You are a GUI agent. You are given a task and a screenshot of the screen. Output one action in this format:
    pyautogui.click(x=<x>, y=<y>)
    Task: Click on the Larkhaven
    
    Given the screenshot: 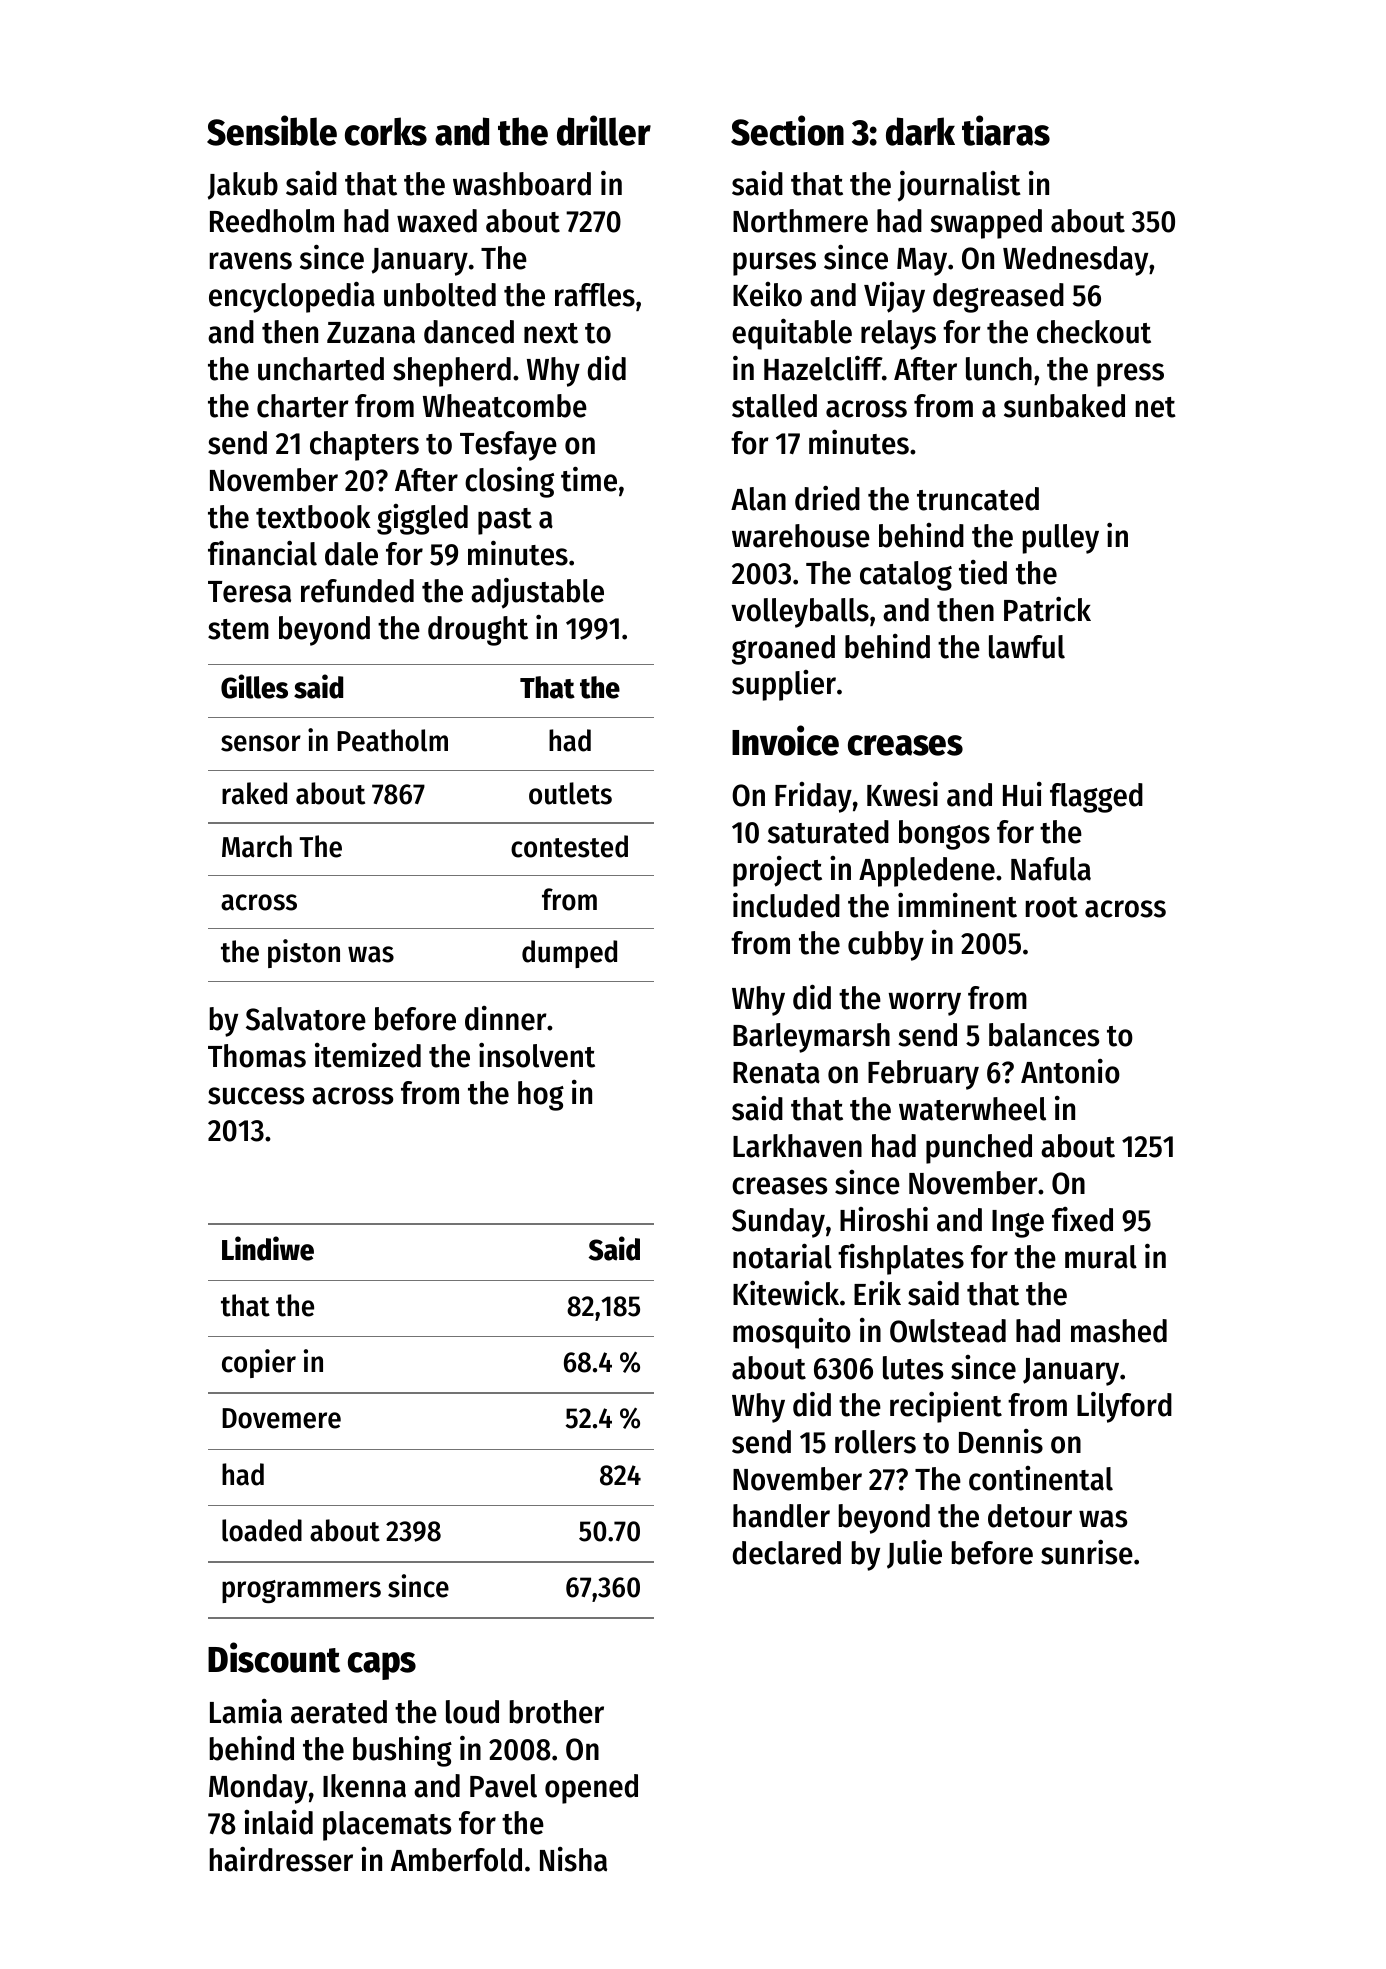 What is the action you would take?
    pyautogui.click(x=797, y=1146)
